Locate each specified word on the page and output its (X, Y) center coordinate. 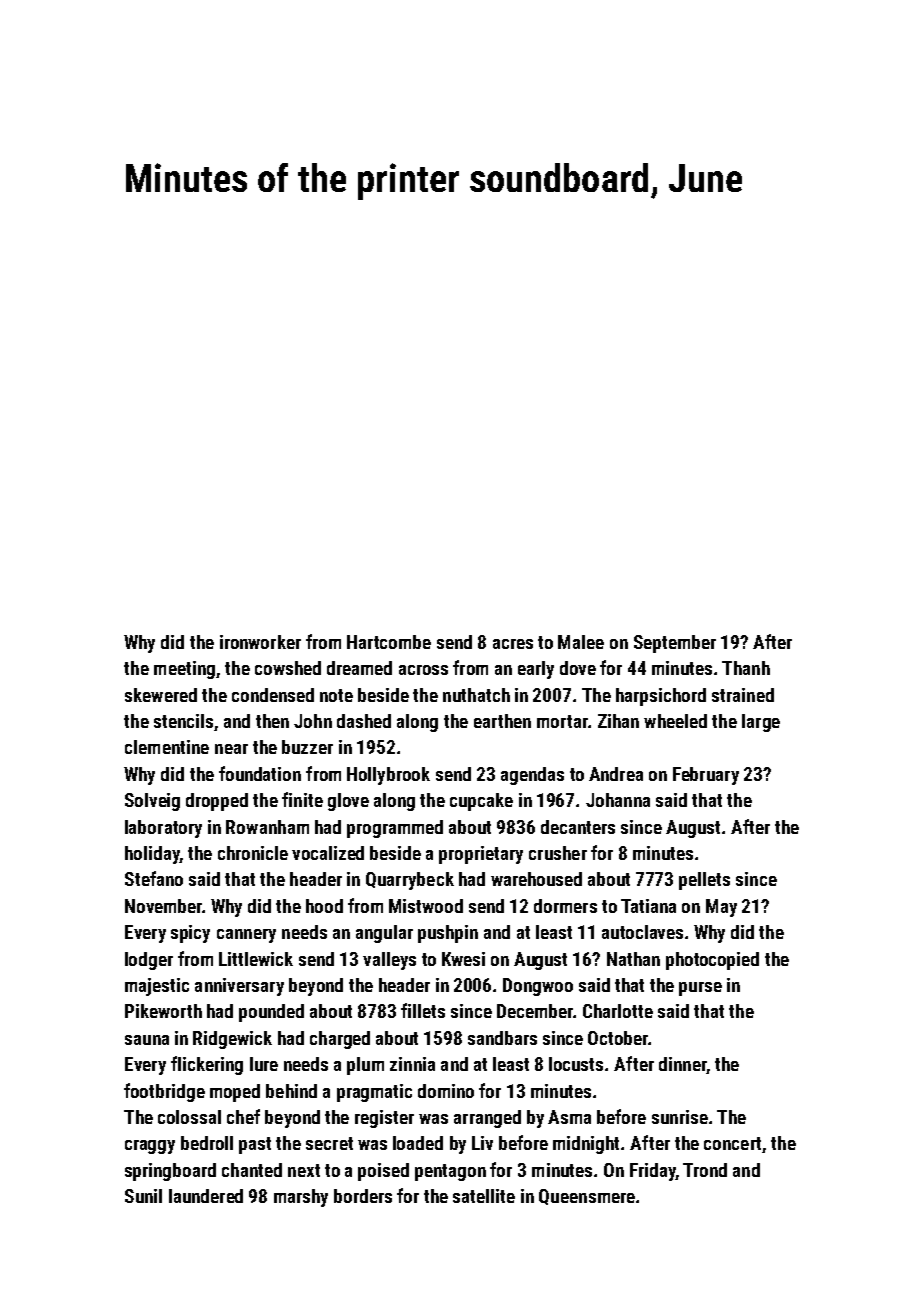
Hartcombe (389, 642)
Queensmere (587, 1197)
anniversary (239, 987)
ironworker (260, 642)
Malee (581, 642)
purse (700, 989)
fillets (423, 1010)
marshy (301, 1198)
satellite (484, 1196)
